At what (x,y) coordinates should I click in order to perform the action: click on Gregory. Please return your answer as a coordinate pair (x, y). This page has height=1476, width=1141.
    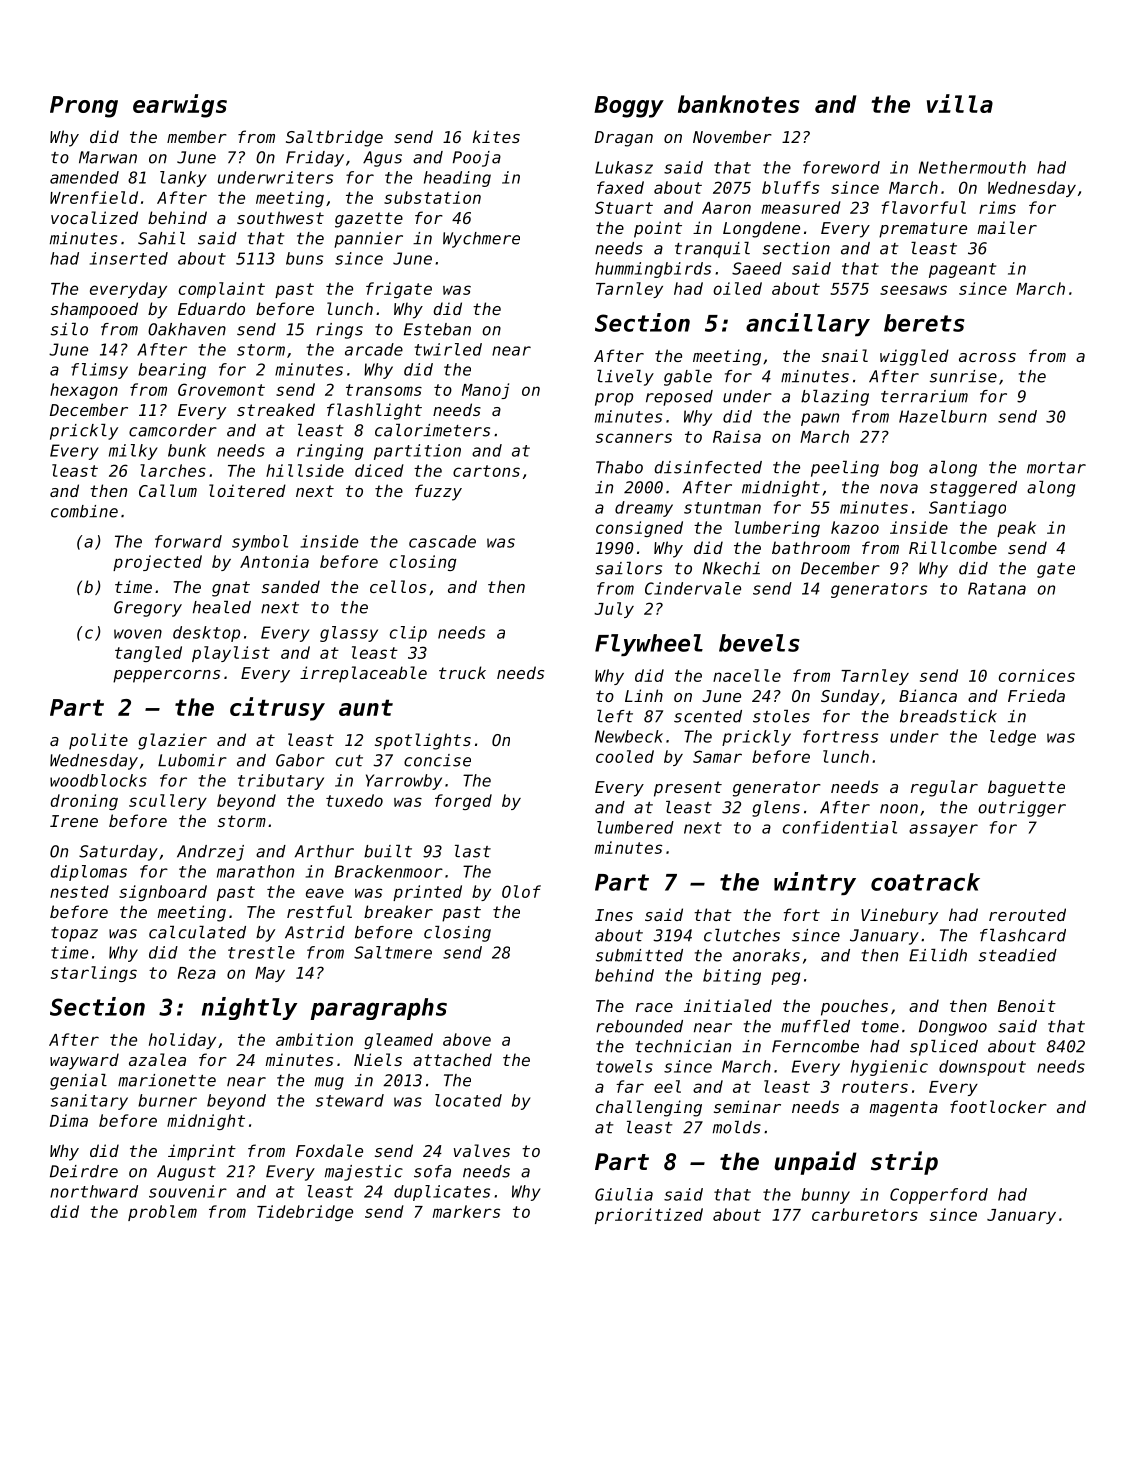
    Looking at the image, I should click on (148, 609).
